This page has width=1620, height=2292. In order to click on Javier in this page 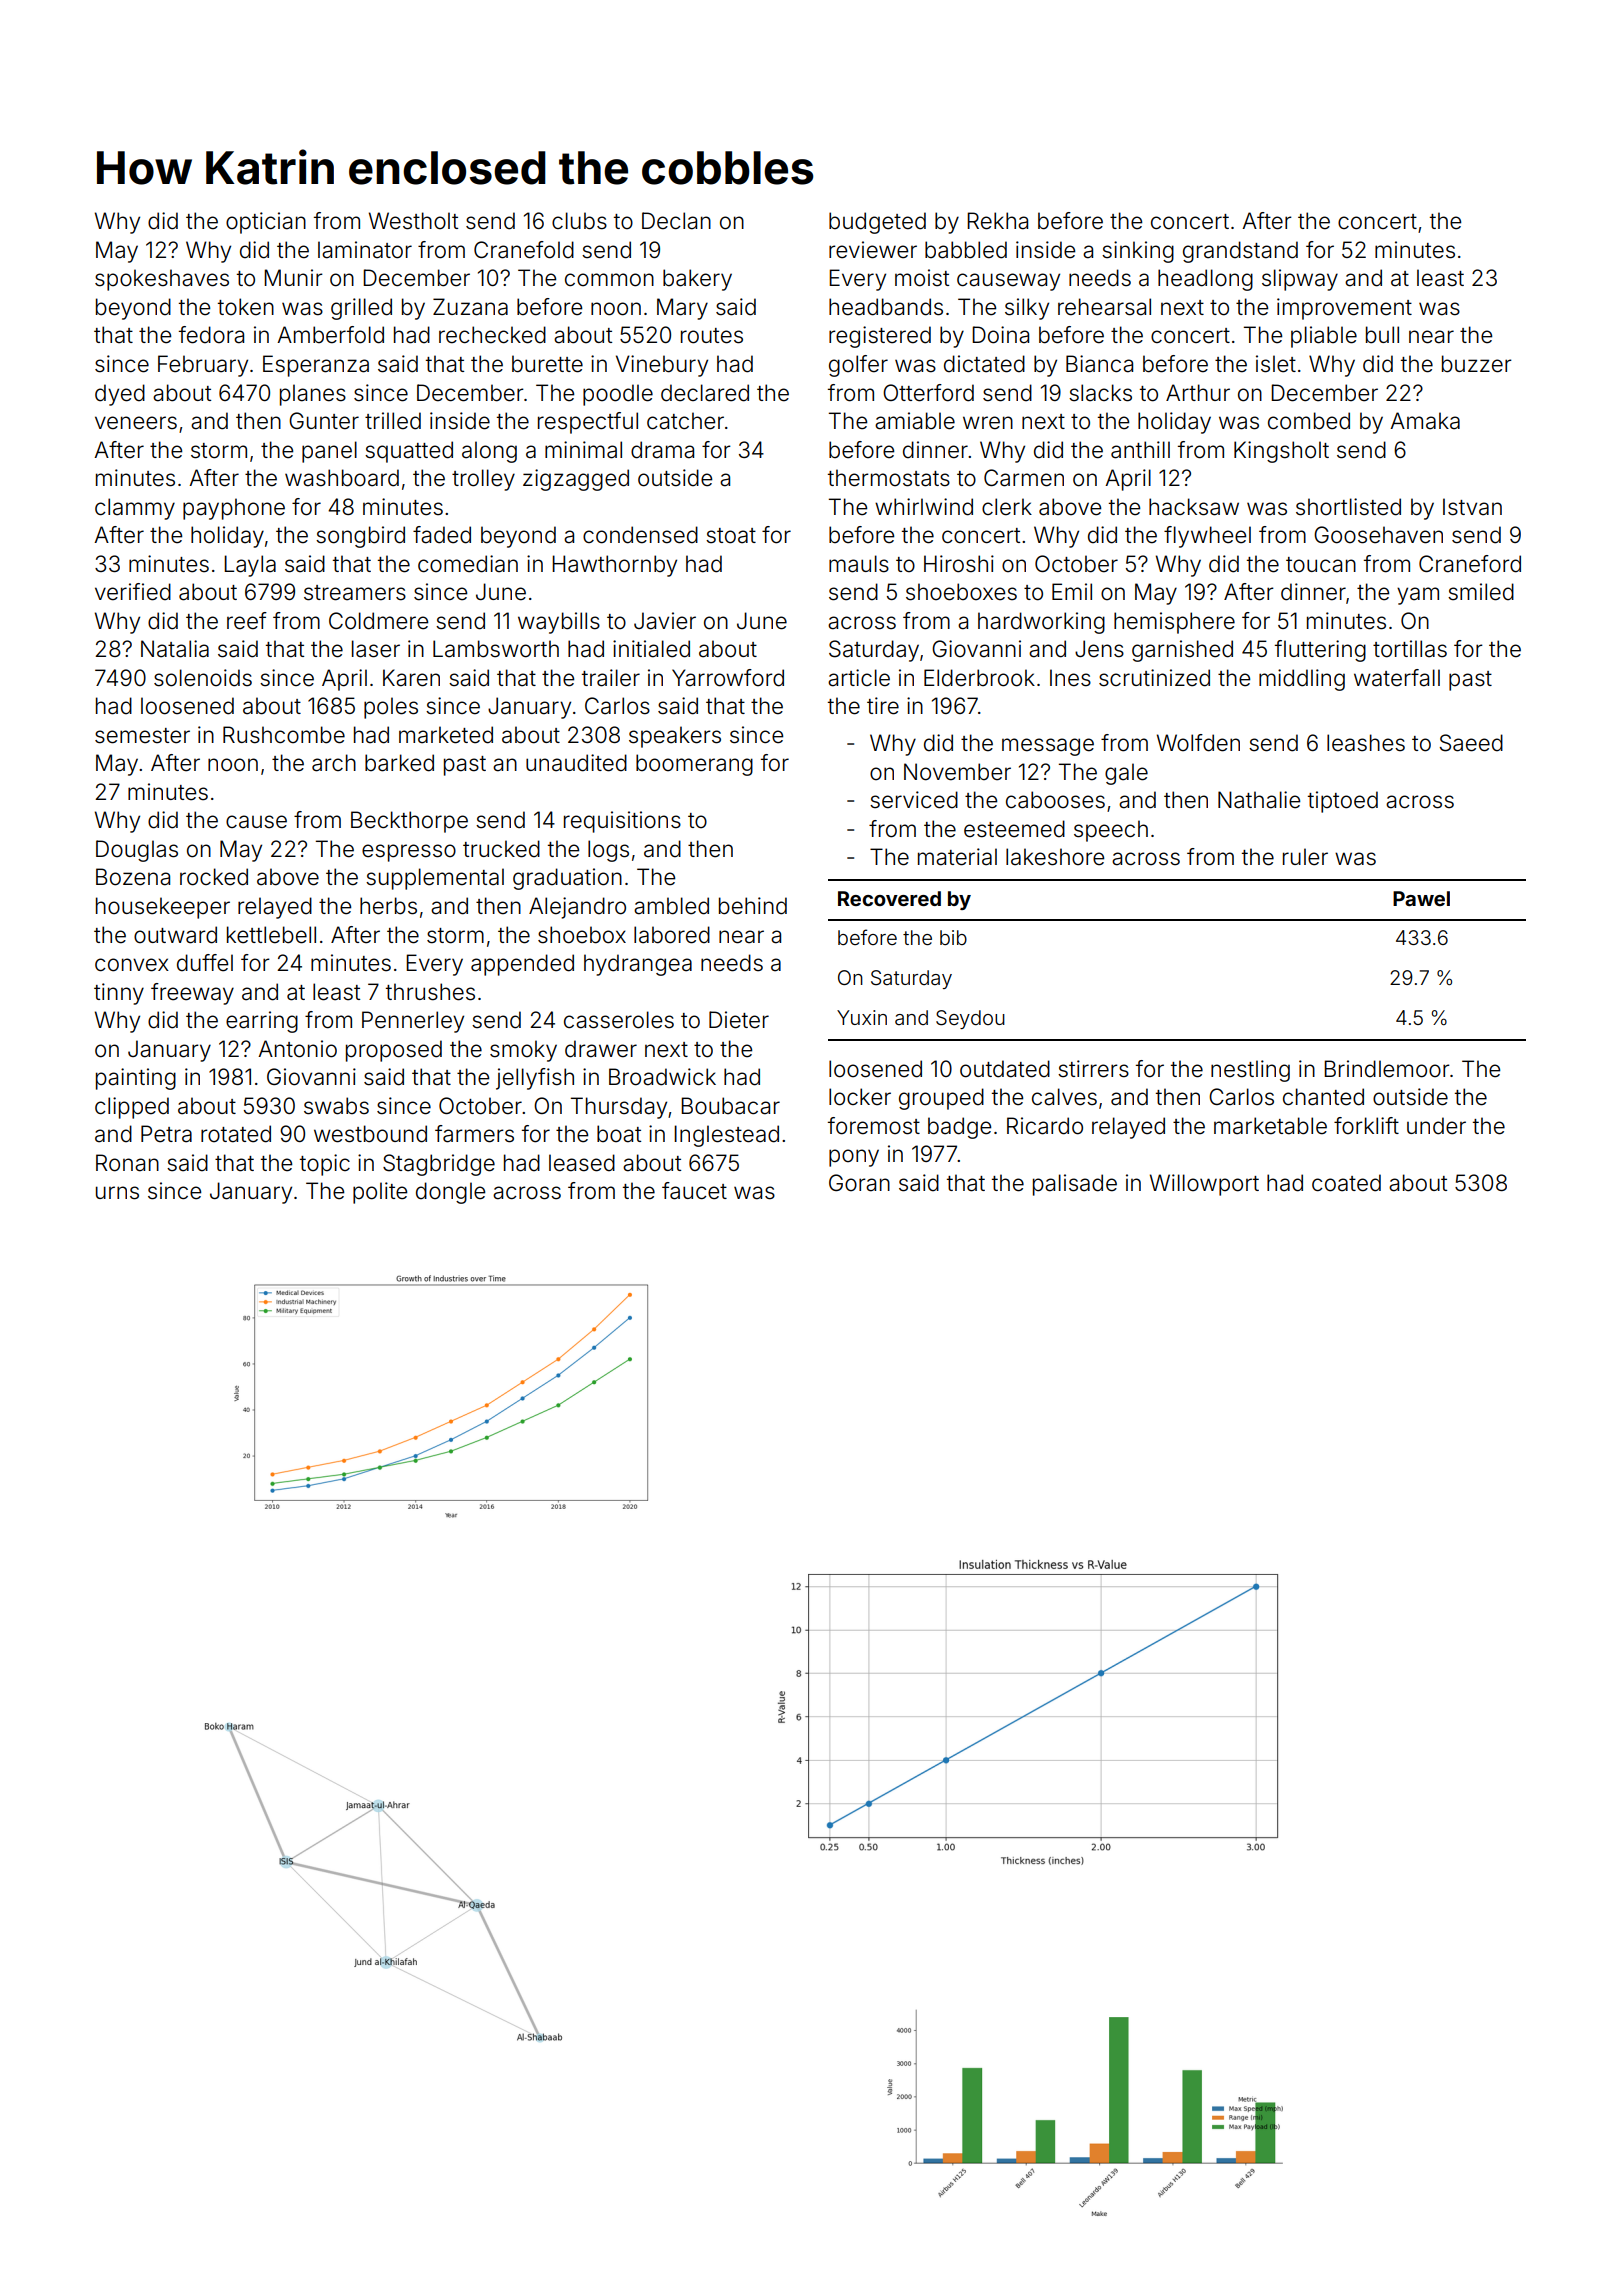, I will do `click(665, 621)`.
